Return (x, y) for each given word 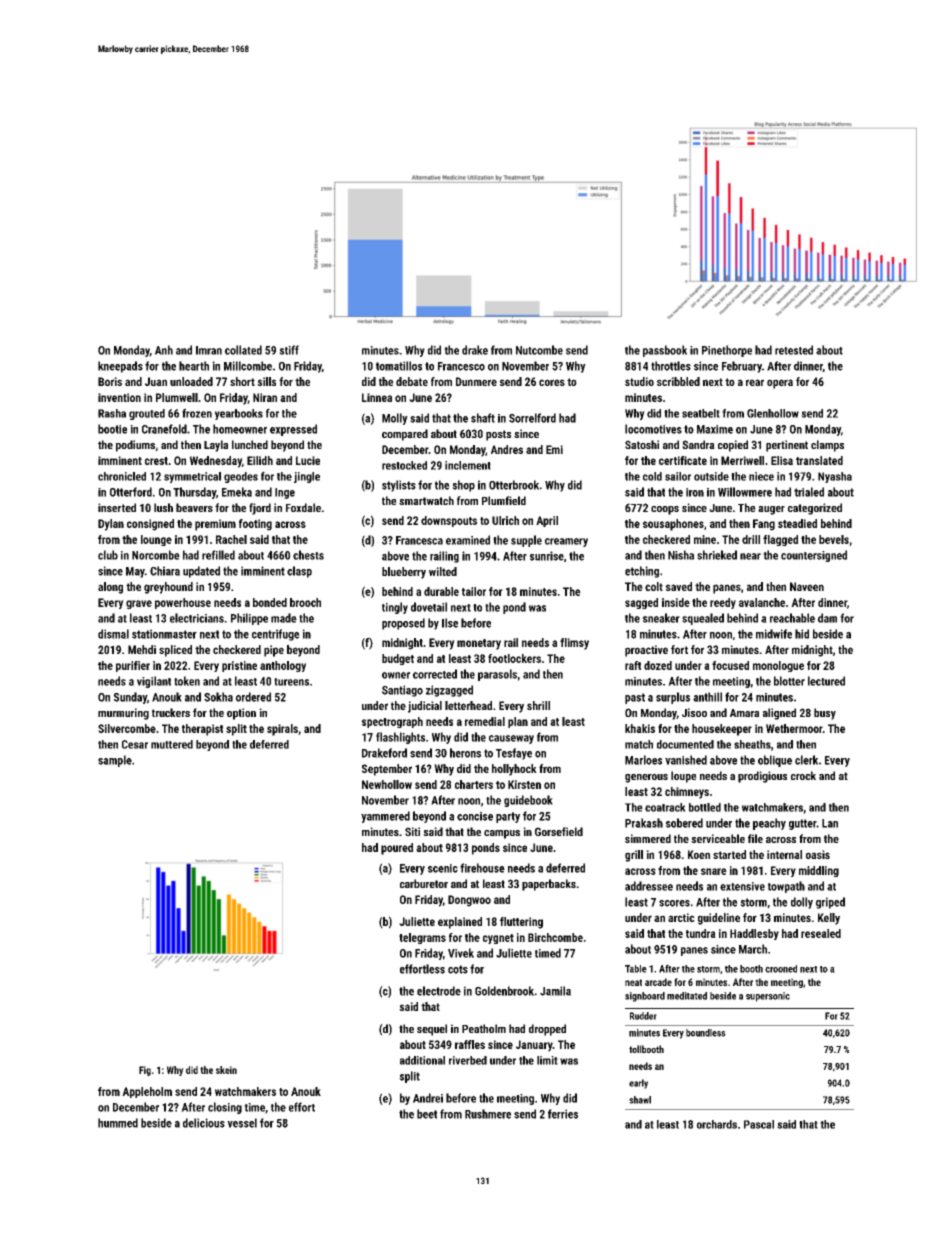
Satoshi (642, 444)
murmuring (123, 714)
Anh (164, 350)
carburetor (424, 883)
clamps (827, 446)
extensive (742, 886)
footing (255, 525)
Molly (395, 419)
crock (803, 775)
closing (225, 1108)
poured (397, 849)
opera (780, 384)
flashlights (400, 738)
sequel (432, 1030)
